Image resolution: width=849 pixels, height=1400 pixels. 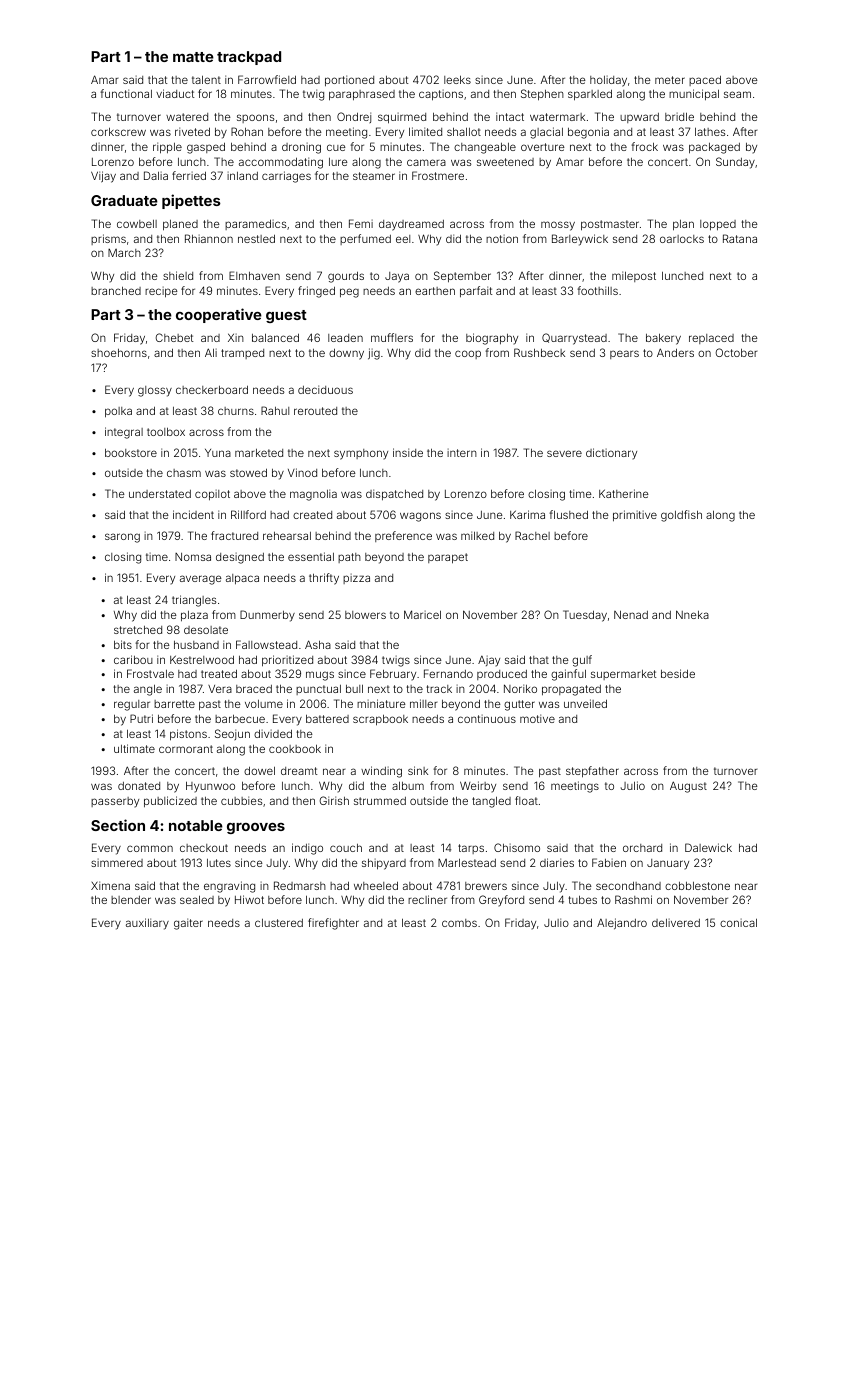 What do you see at coordinates (247, 131) in the image?
I see `Rohan` at bounding box center [247, 131].
